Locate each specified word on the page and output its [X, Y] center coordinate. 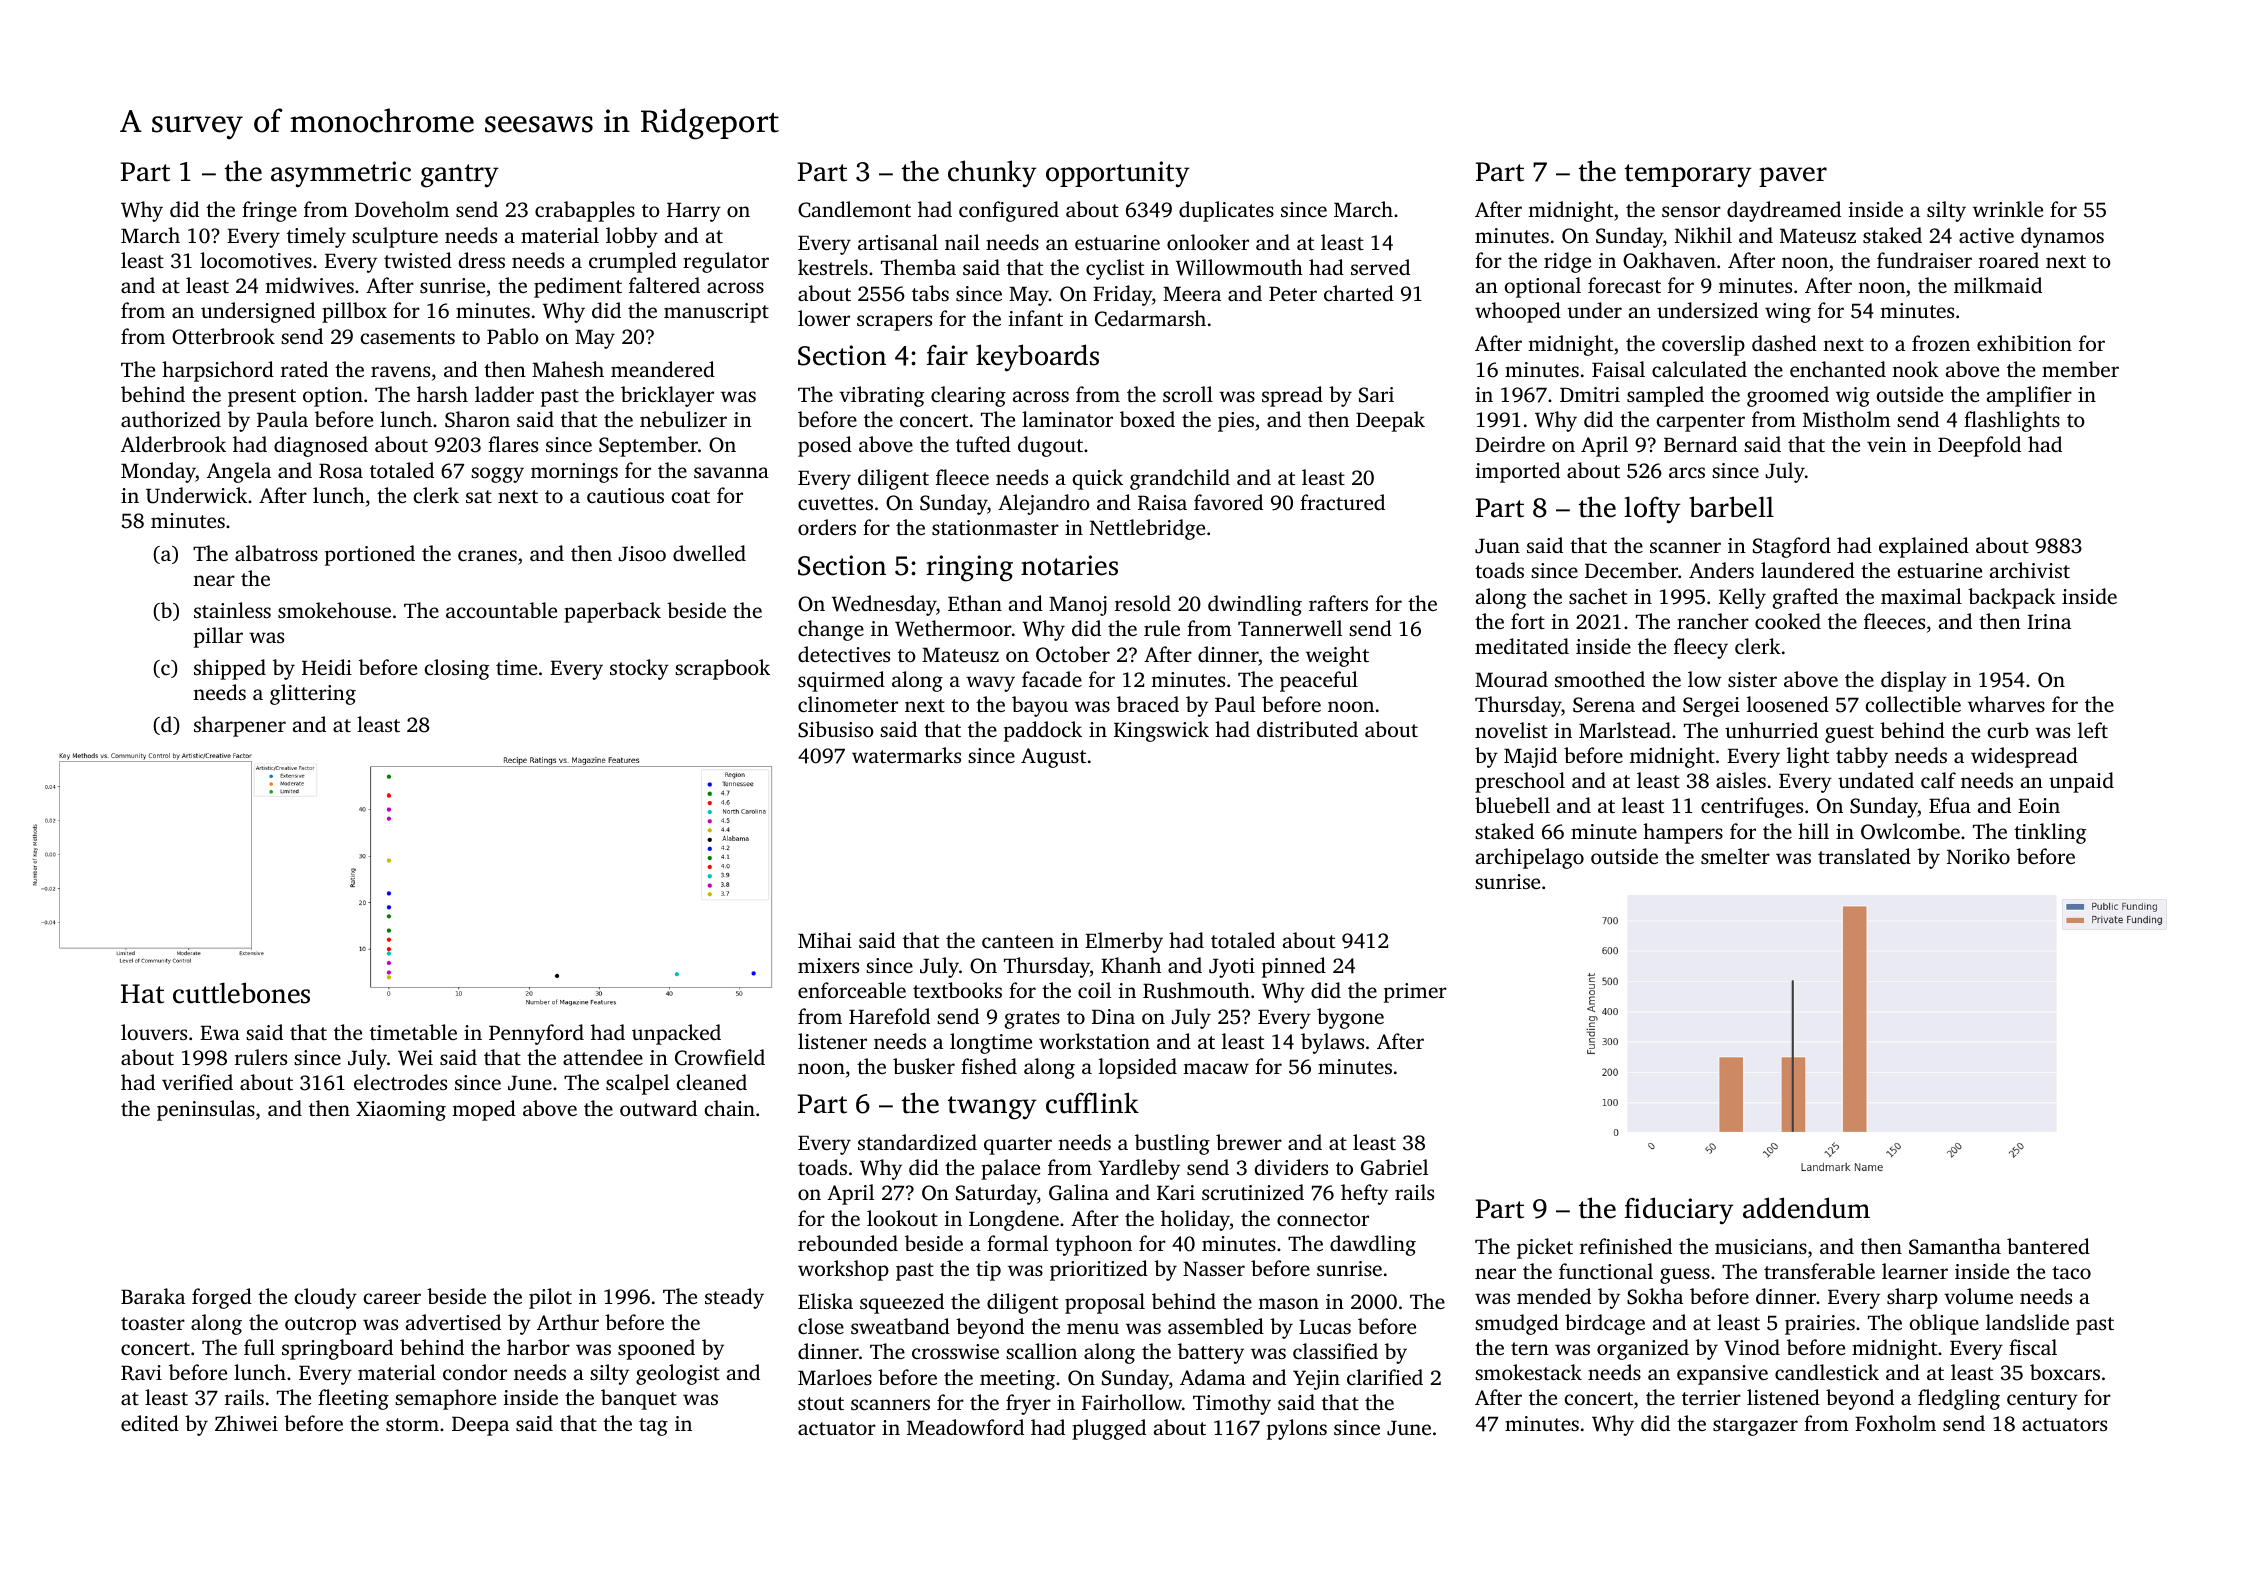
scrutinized [1253, 1192]
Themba [918, 267]
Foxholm [1895, 1423]
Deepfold [1979, 446]
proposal [1105, 1303]
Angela [239, 472]
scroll [1188, 394]
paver [1793, 177]
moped [484, 1110]
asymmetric [341, 174]
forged [222, 1298]
